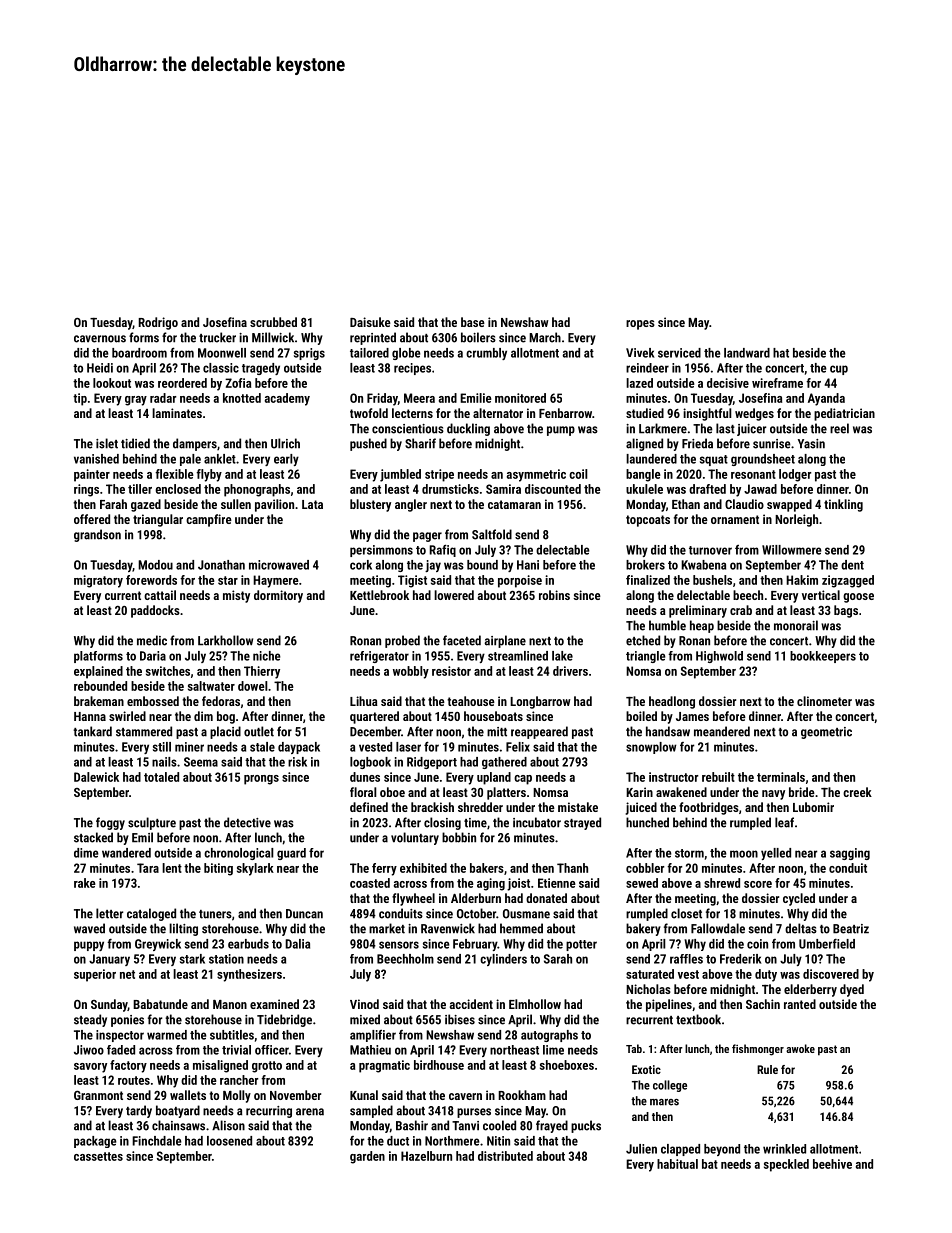  What do you see at coordinates (719, 657) in the document?
I see `Highwold` at bounding box center [719, 657].
